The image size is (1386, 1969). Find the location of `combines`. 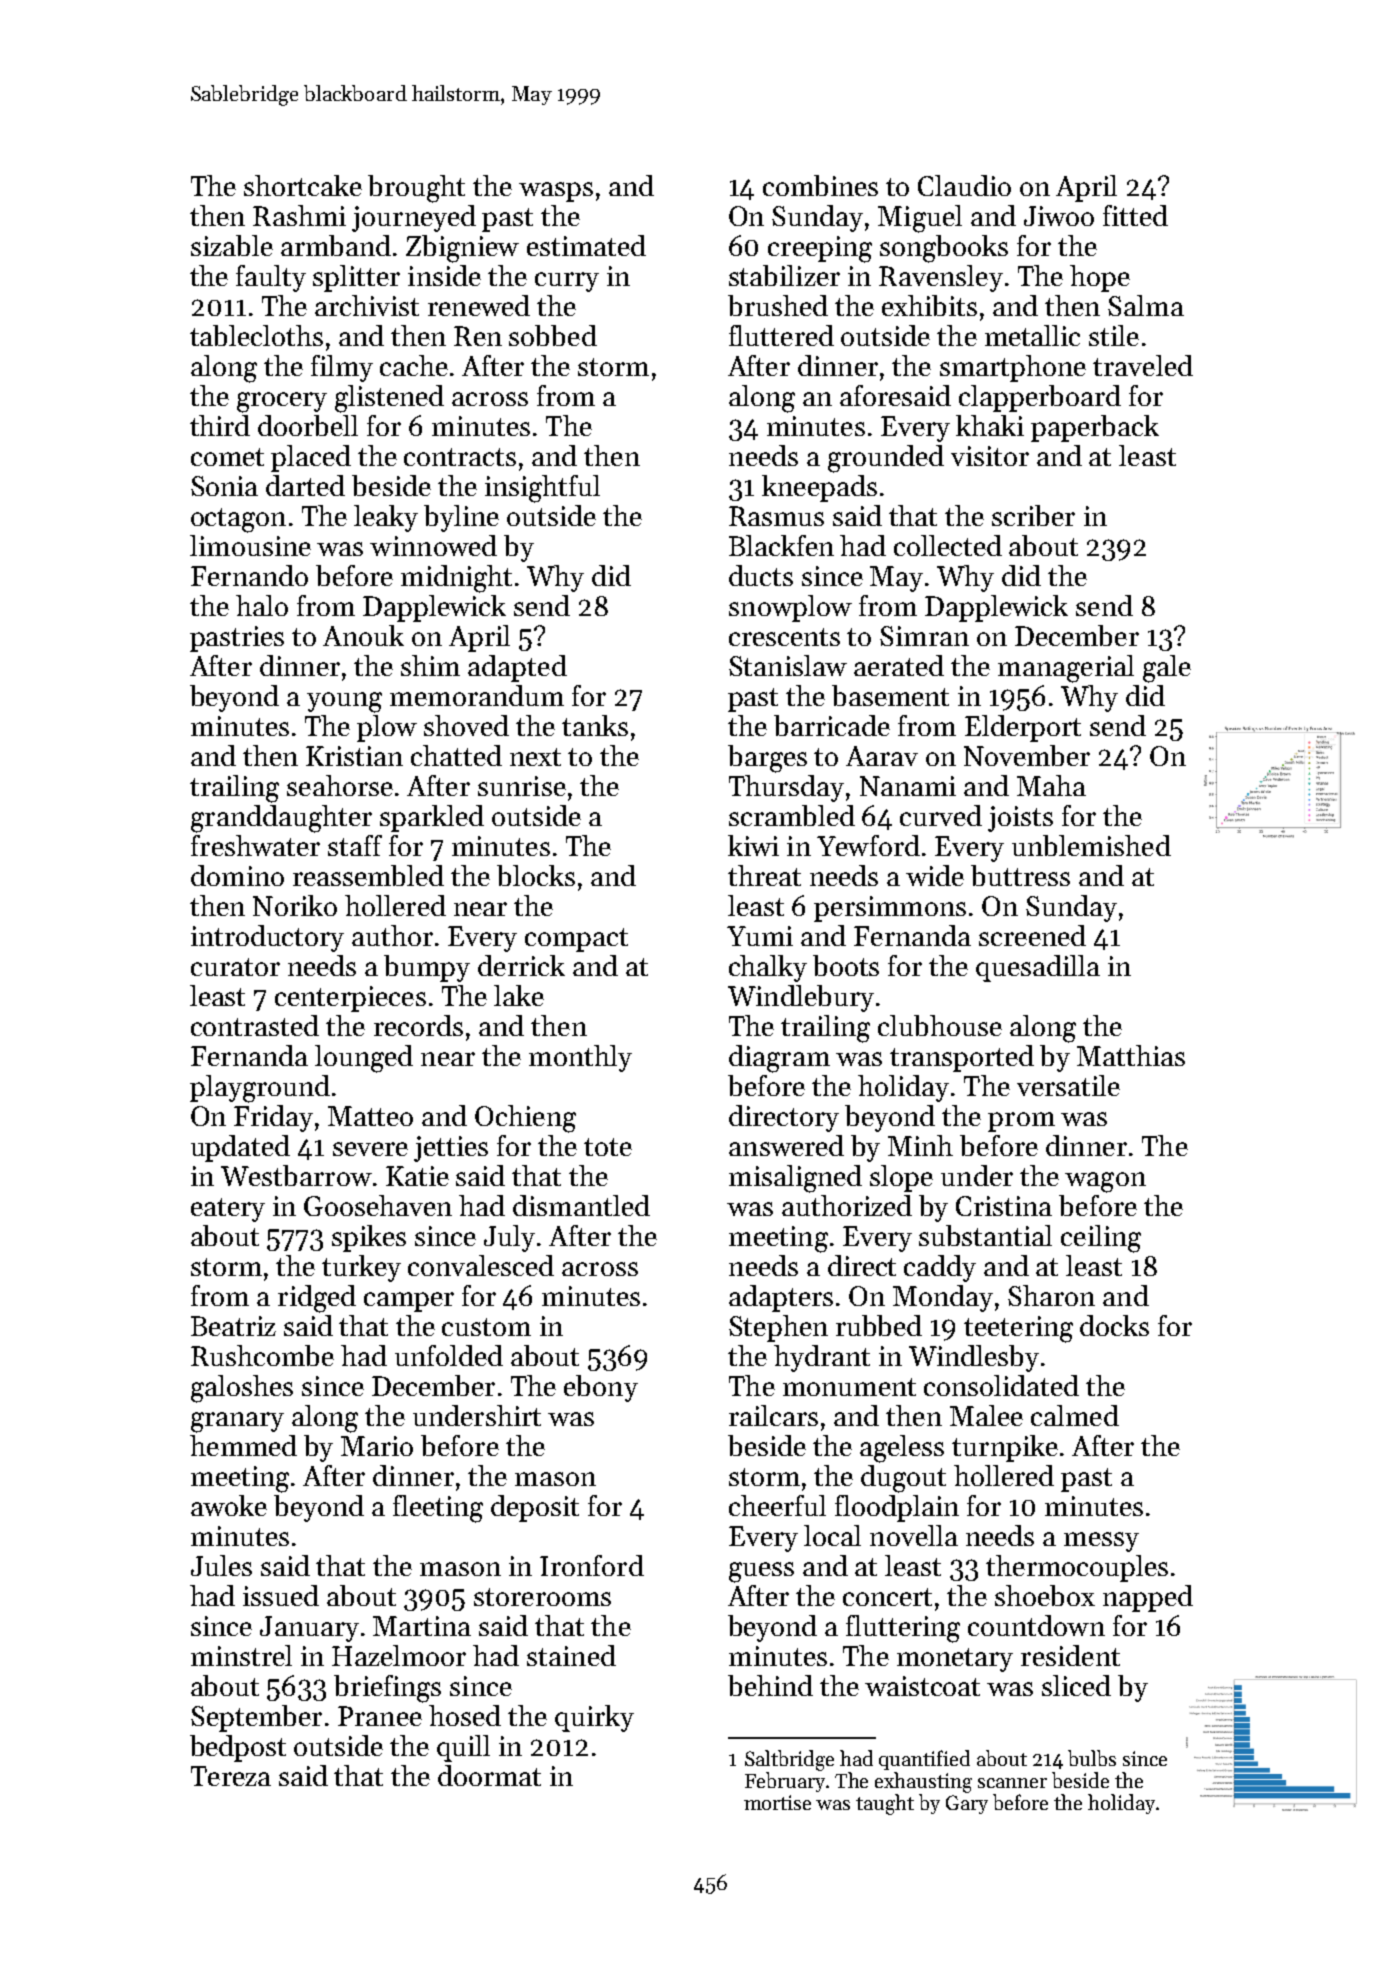

combines is located at coordinates (820, 185).
